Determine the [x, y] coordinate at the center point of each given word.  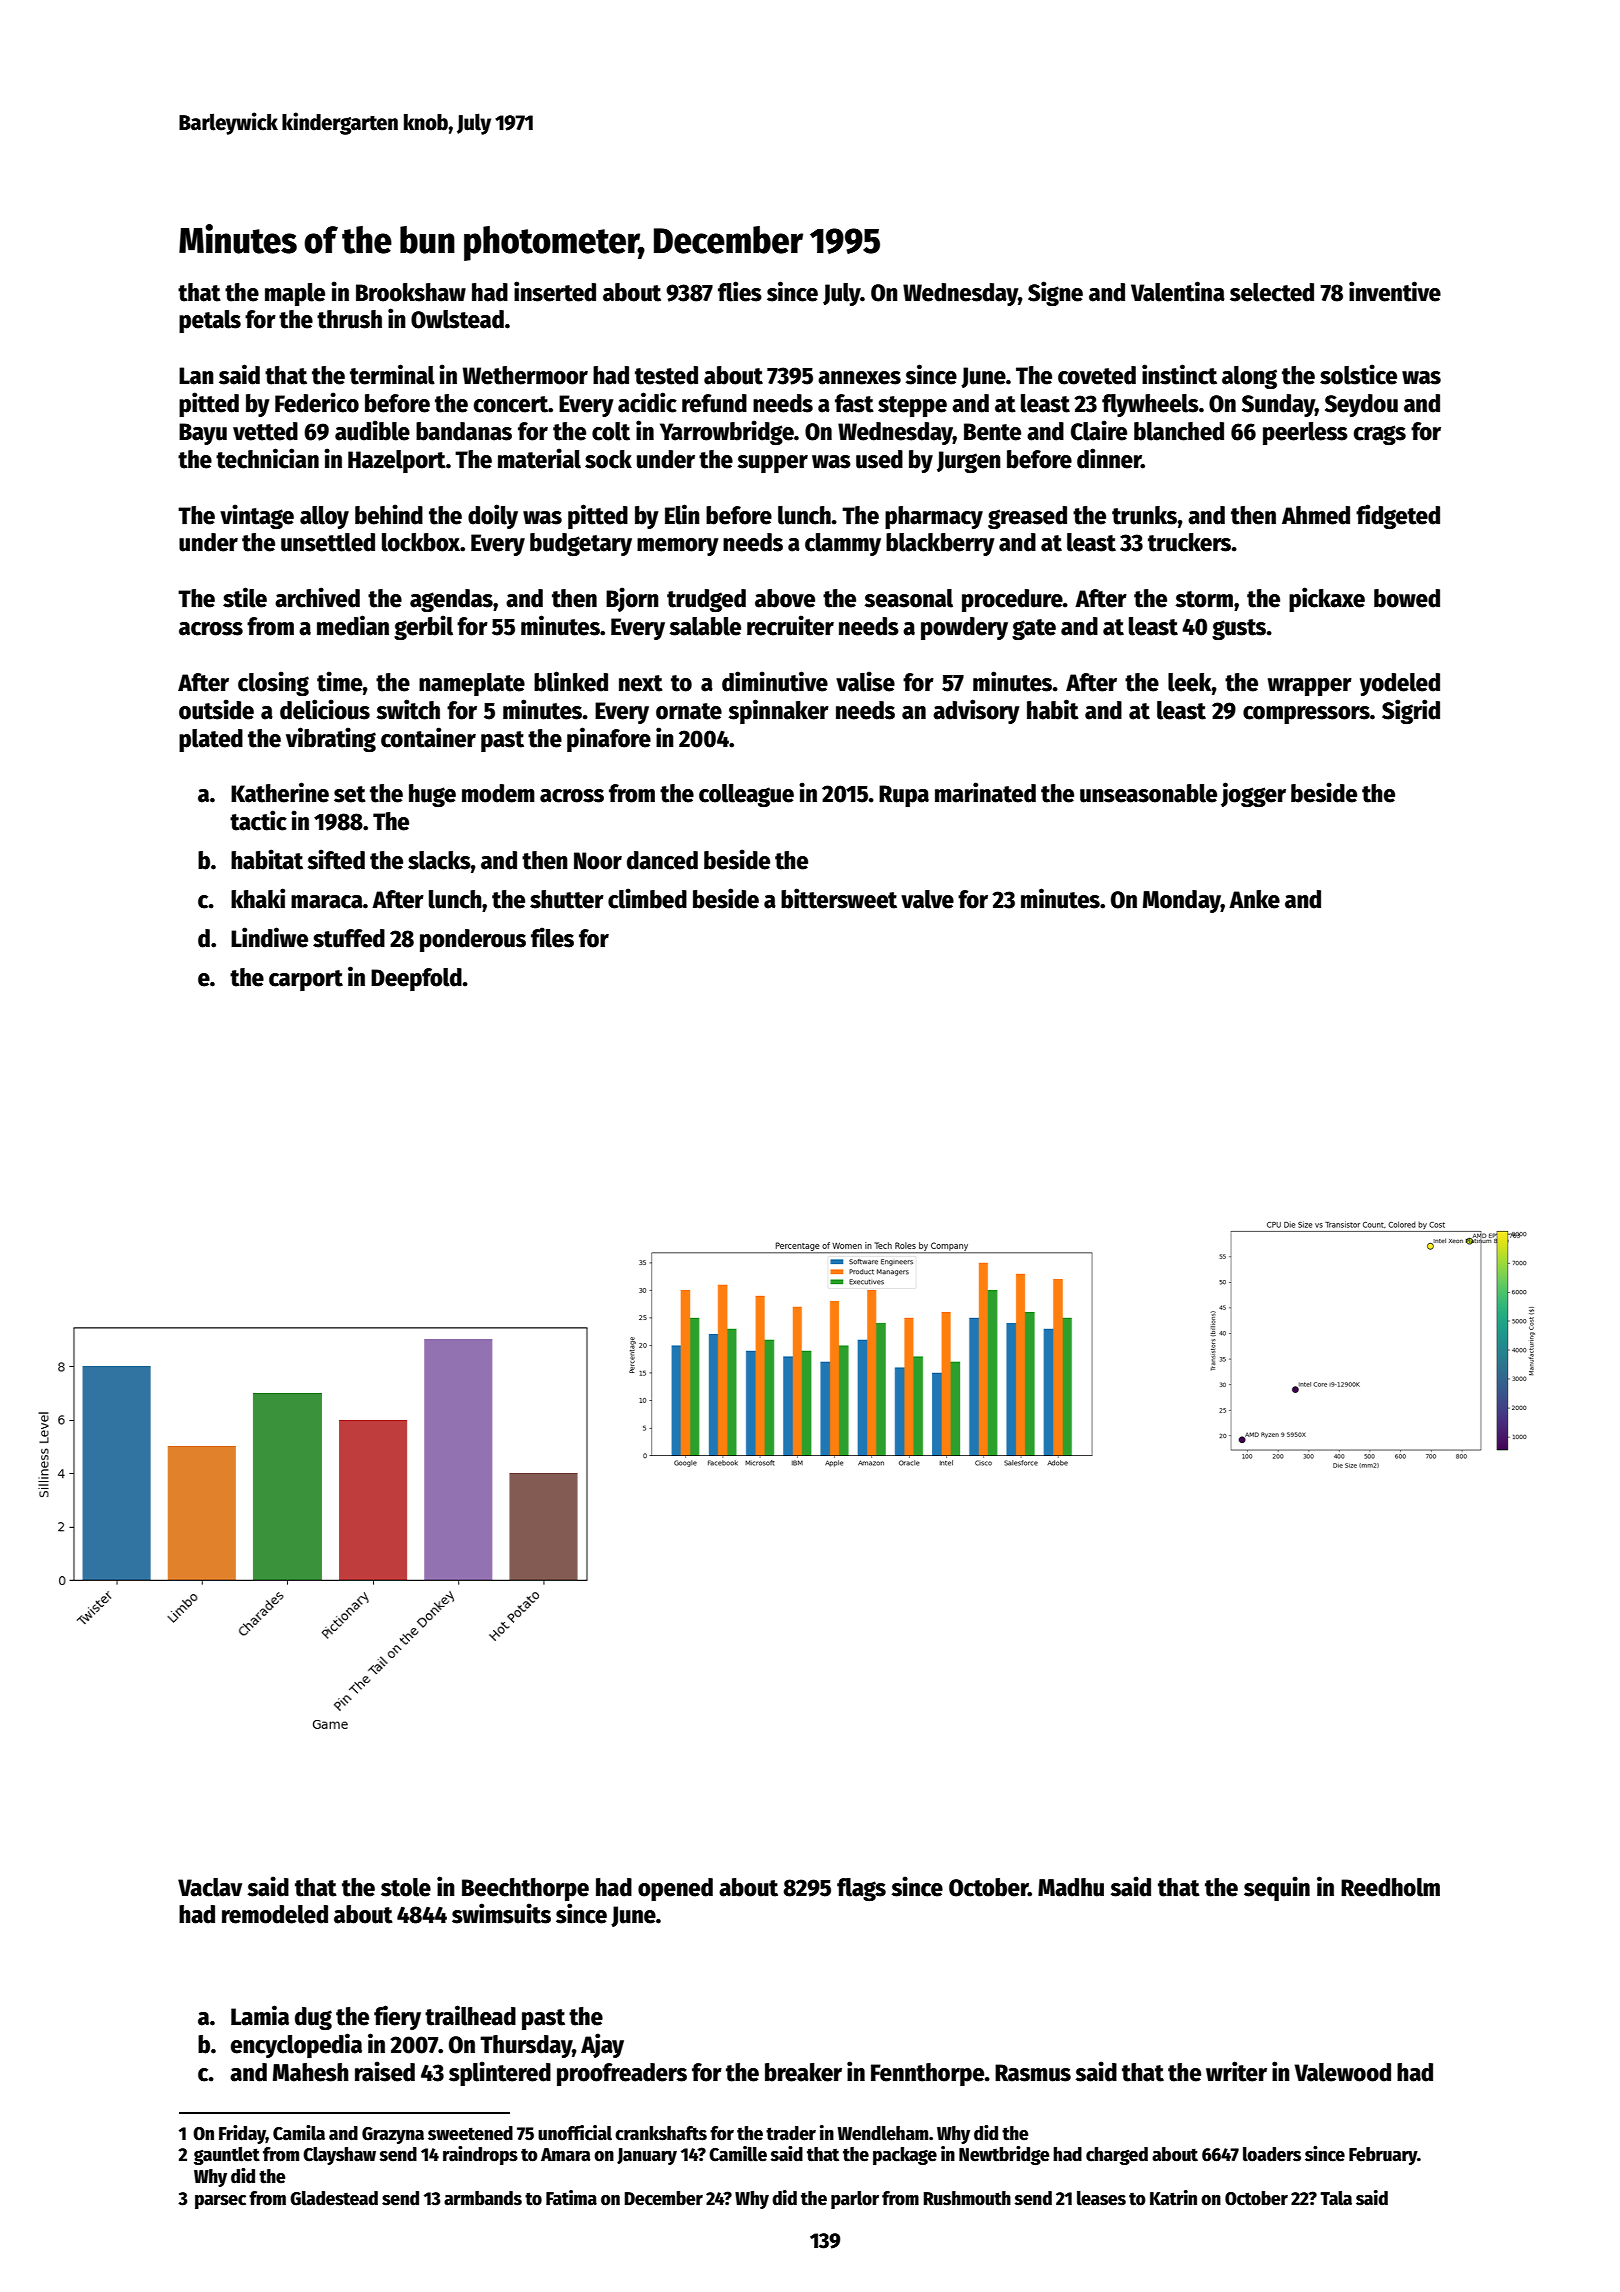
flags [861, 1889]
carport [306, 980]
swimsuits [501, 1913]
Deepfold [416, 979]
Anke [1254, 899]
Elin [682, 514]
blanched [1179, 431]
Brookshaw [411, 292]
